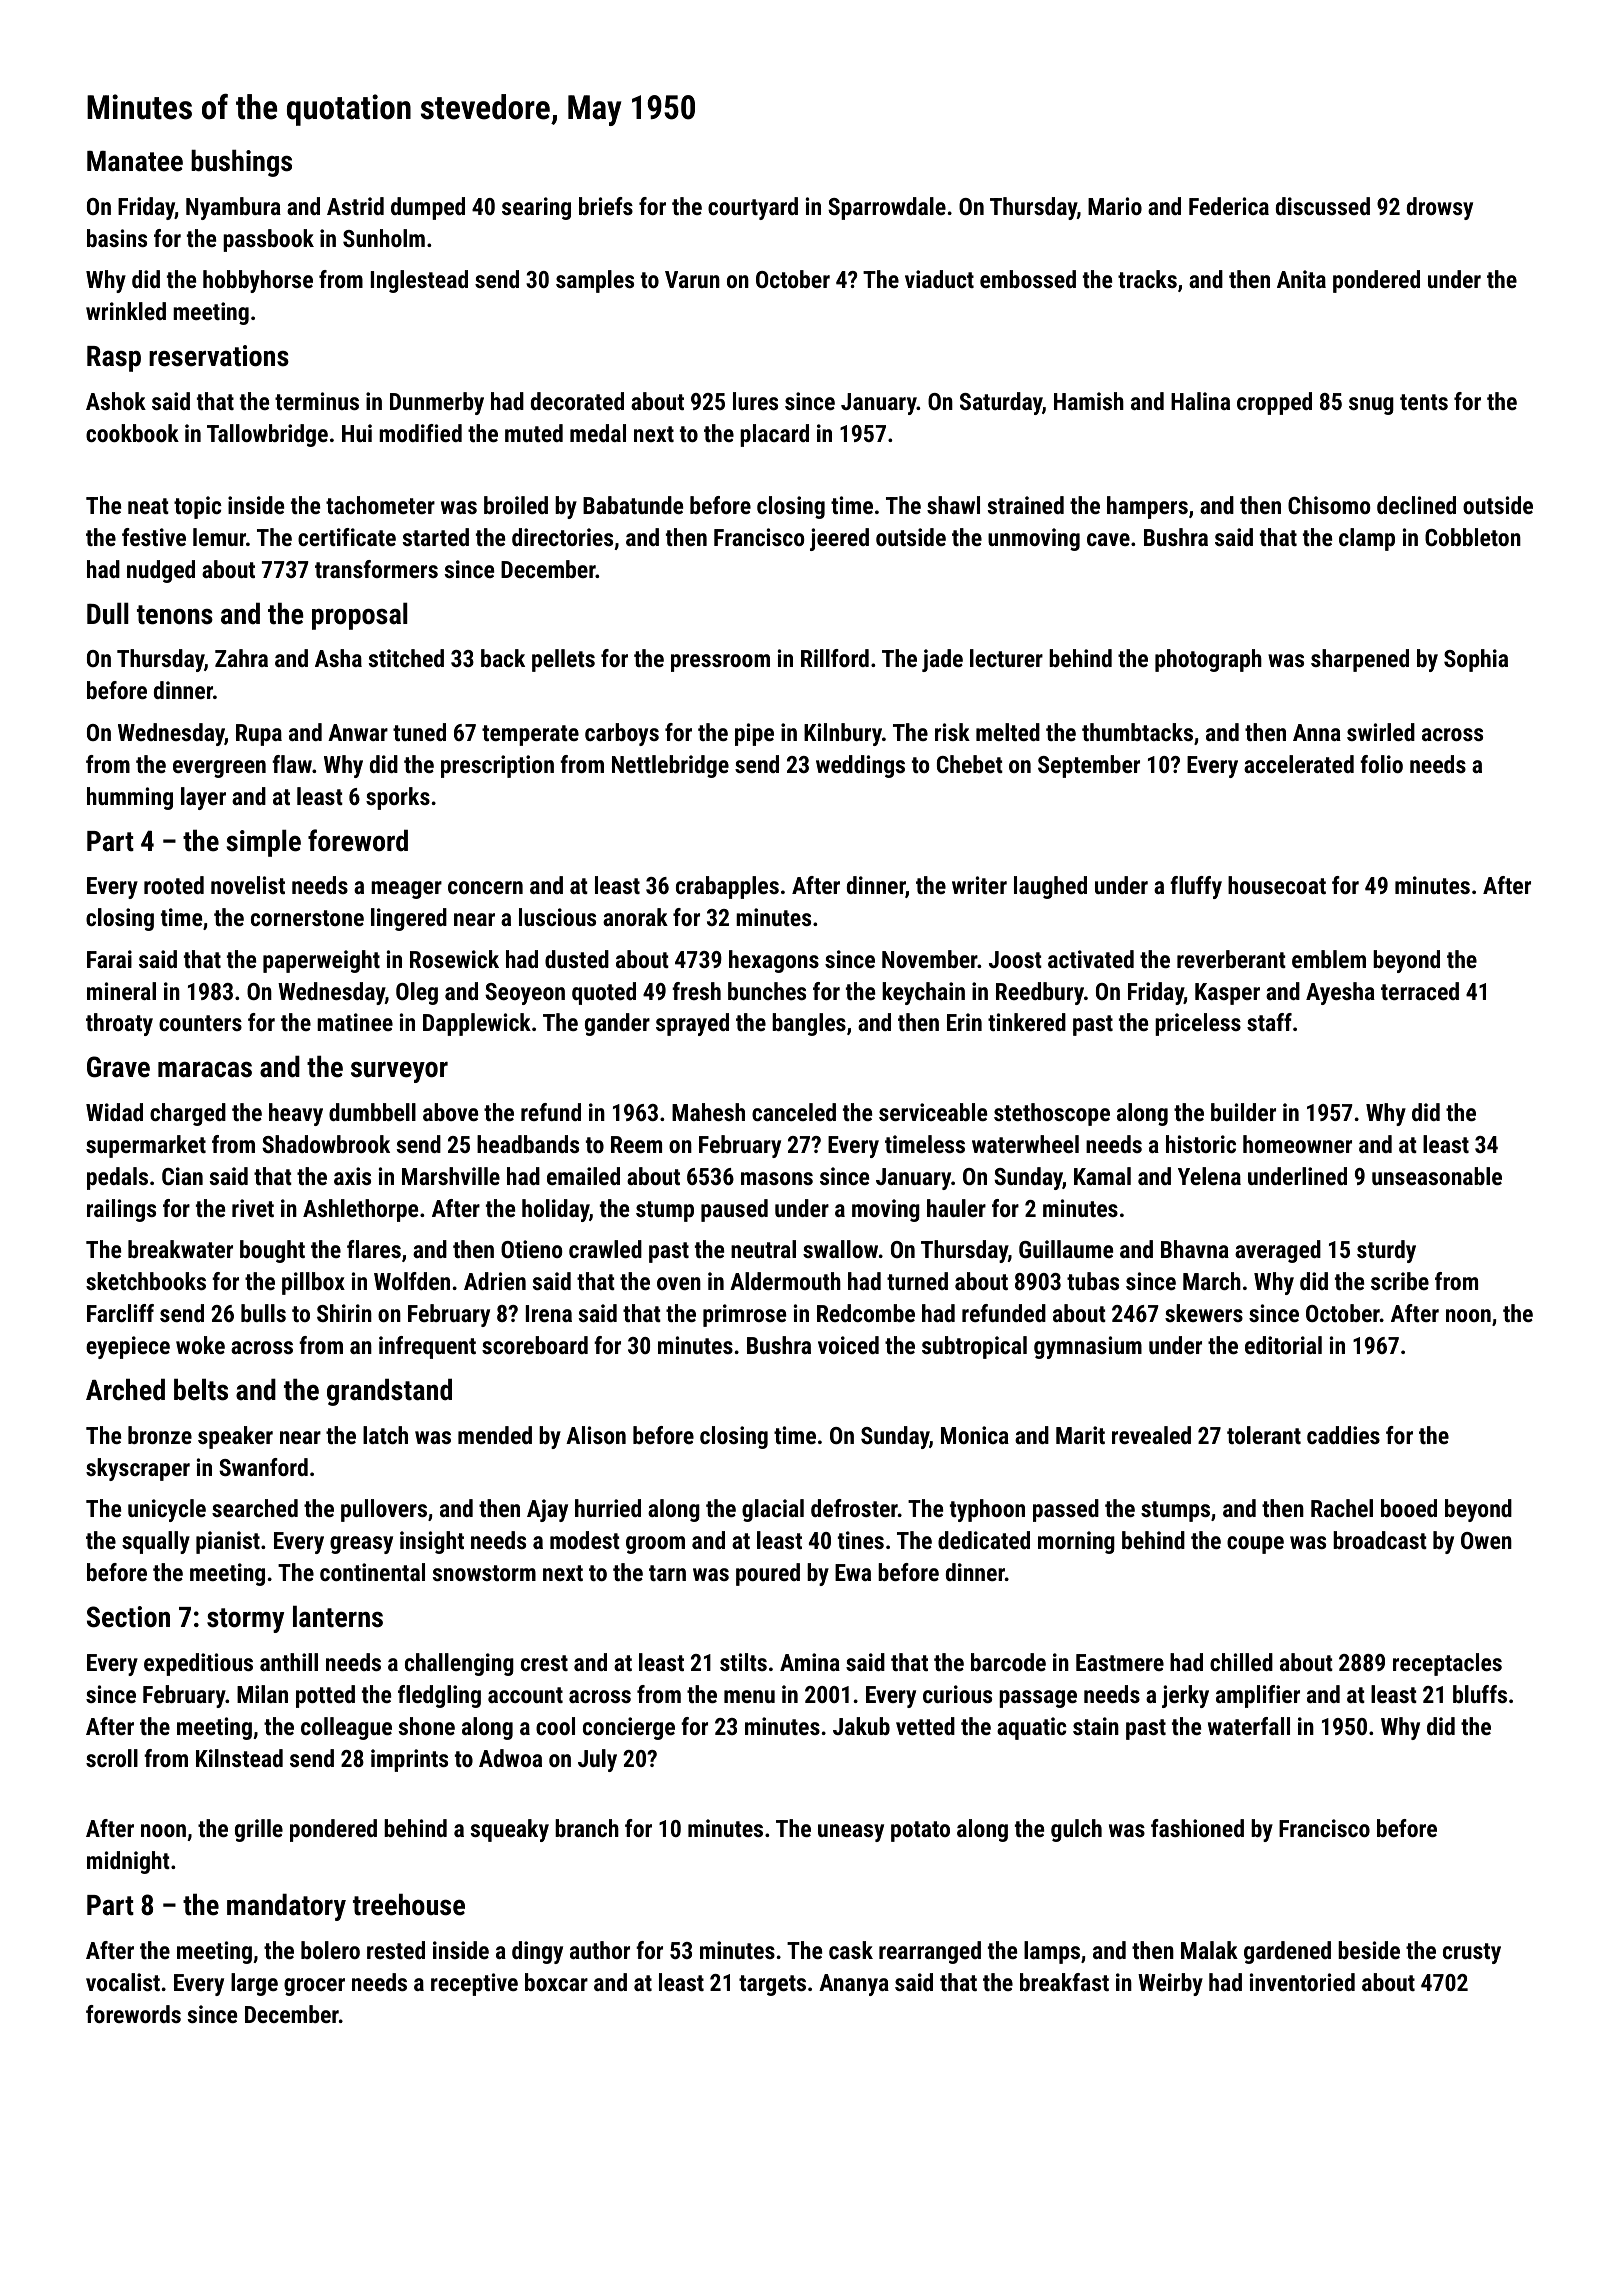 The image size is (1620, 2292). What do you see at coordinates (135, 161) in the screenshot?
I see `Manatee` at bounding box center [135, 161].
